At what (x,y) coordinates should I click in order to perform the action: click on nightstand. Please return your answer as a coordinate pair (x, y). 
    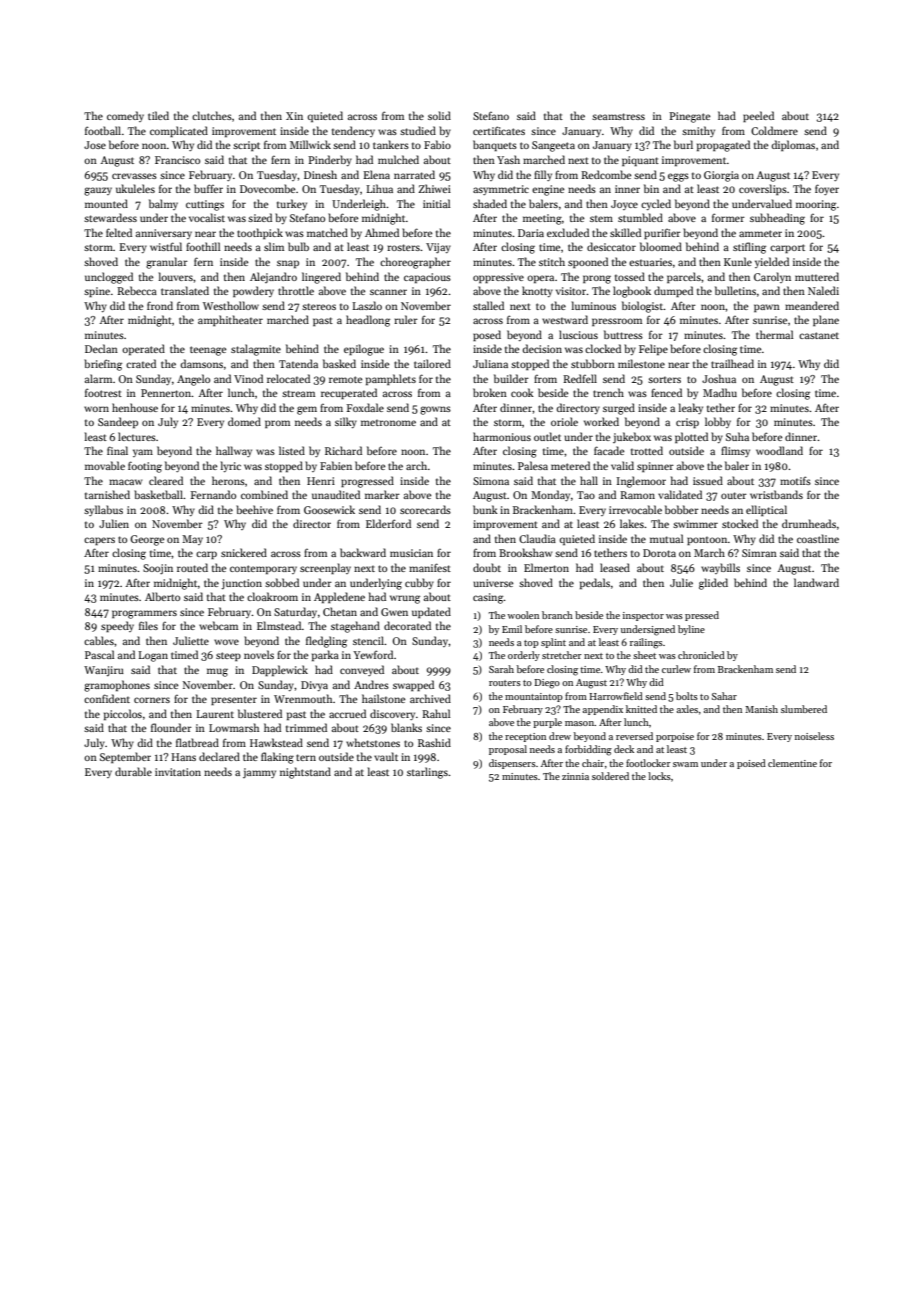
    Looking at the image, I should click on (305, 773).
